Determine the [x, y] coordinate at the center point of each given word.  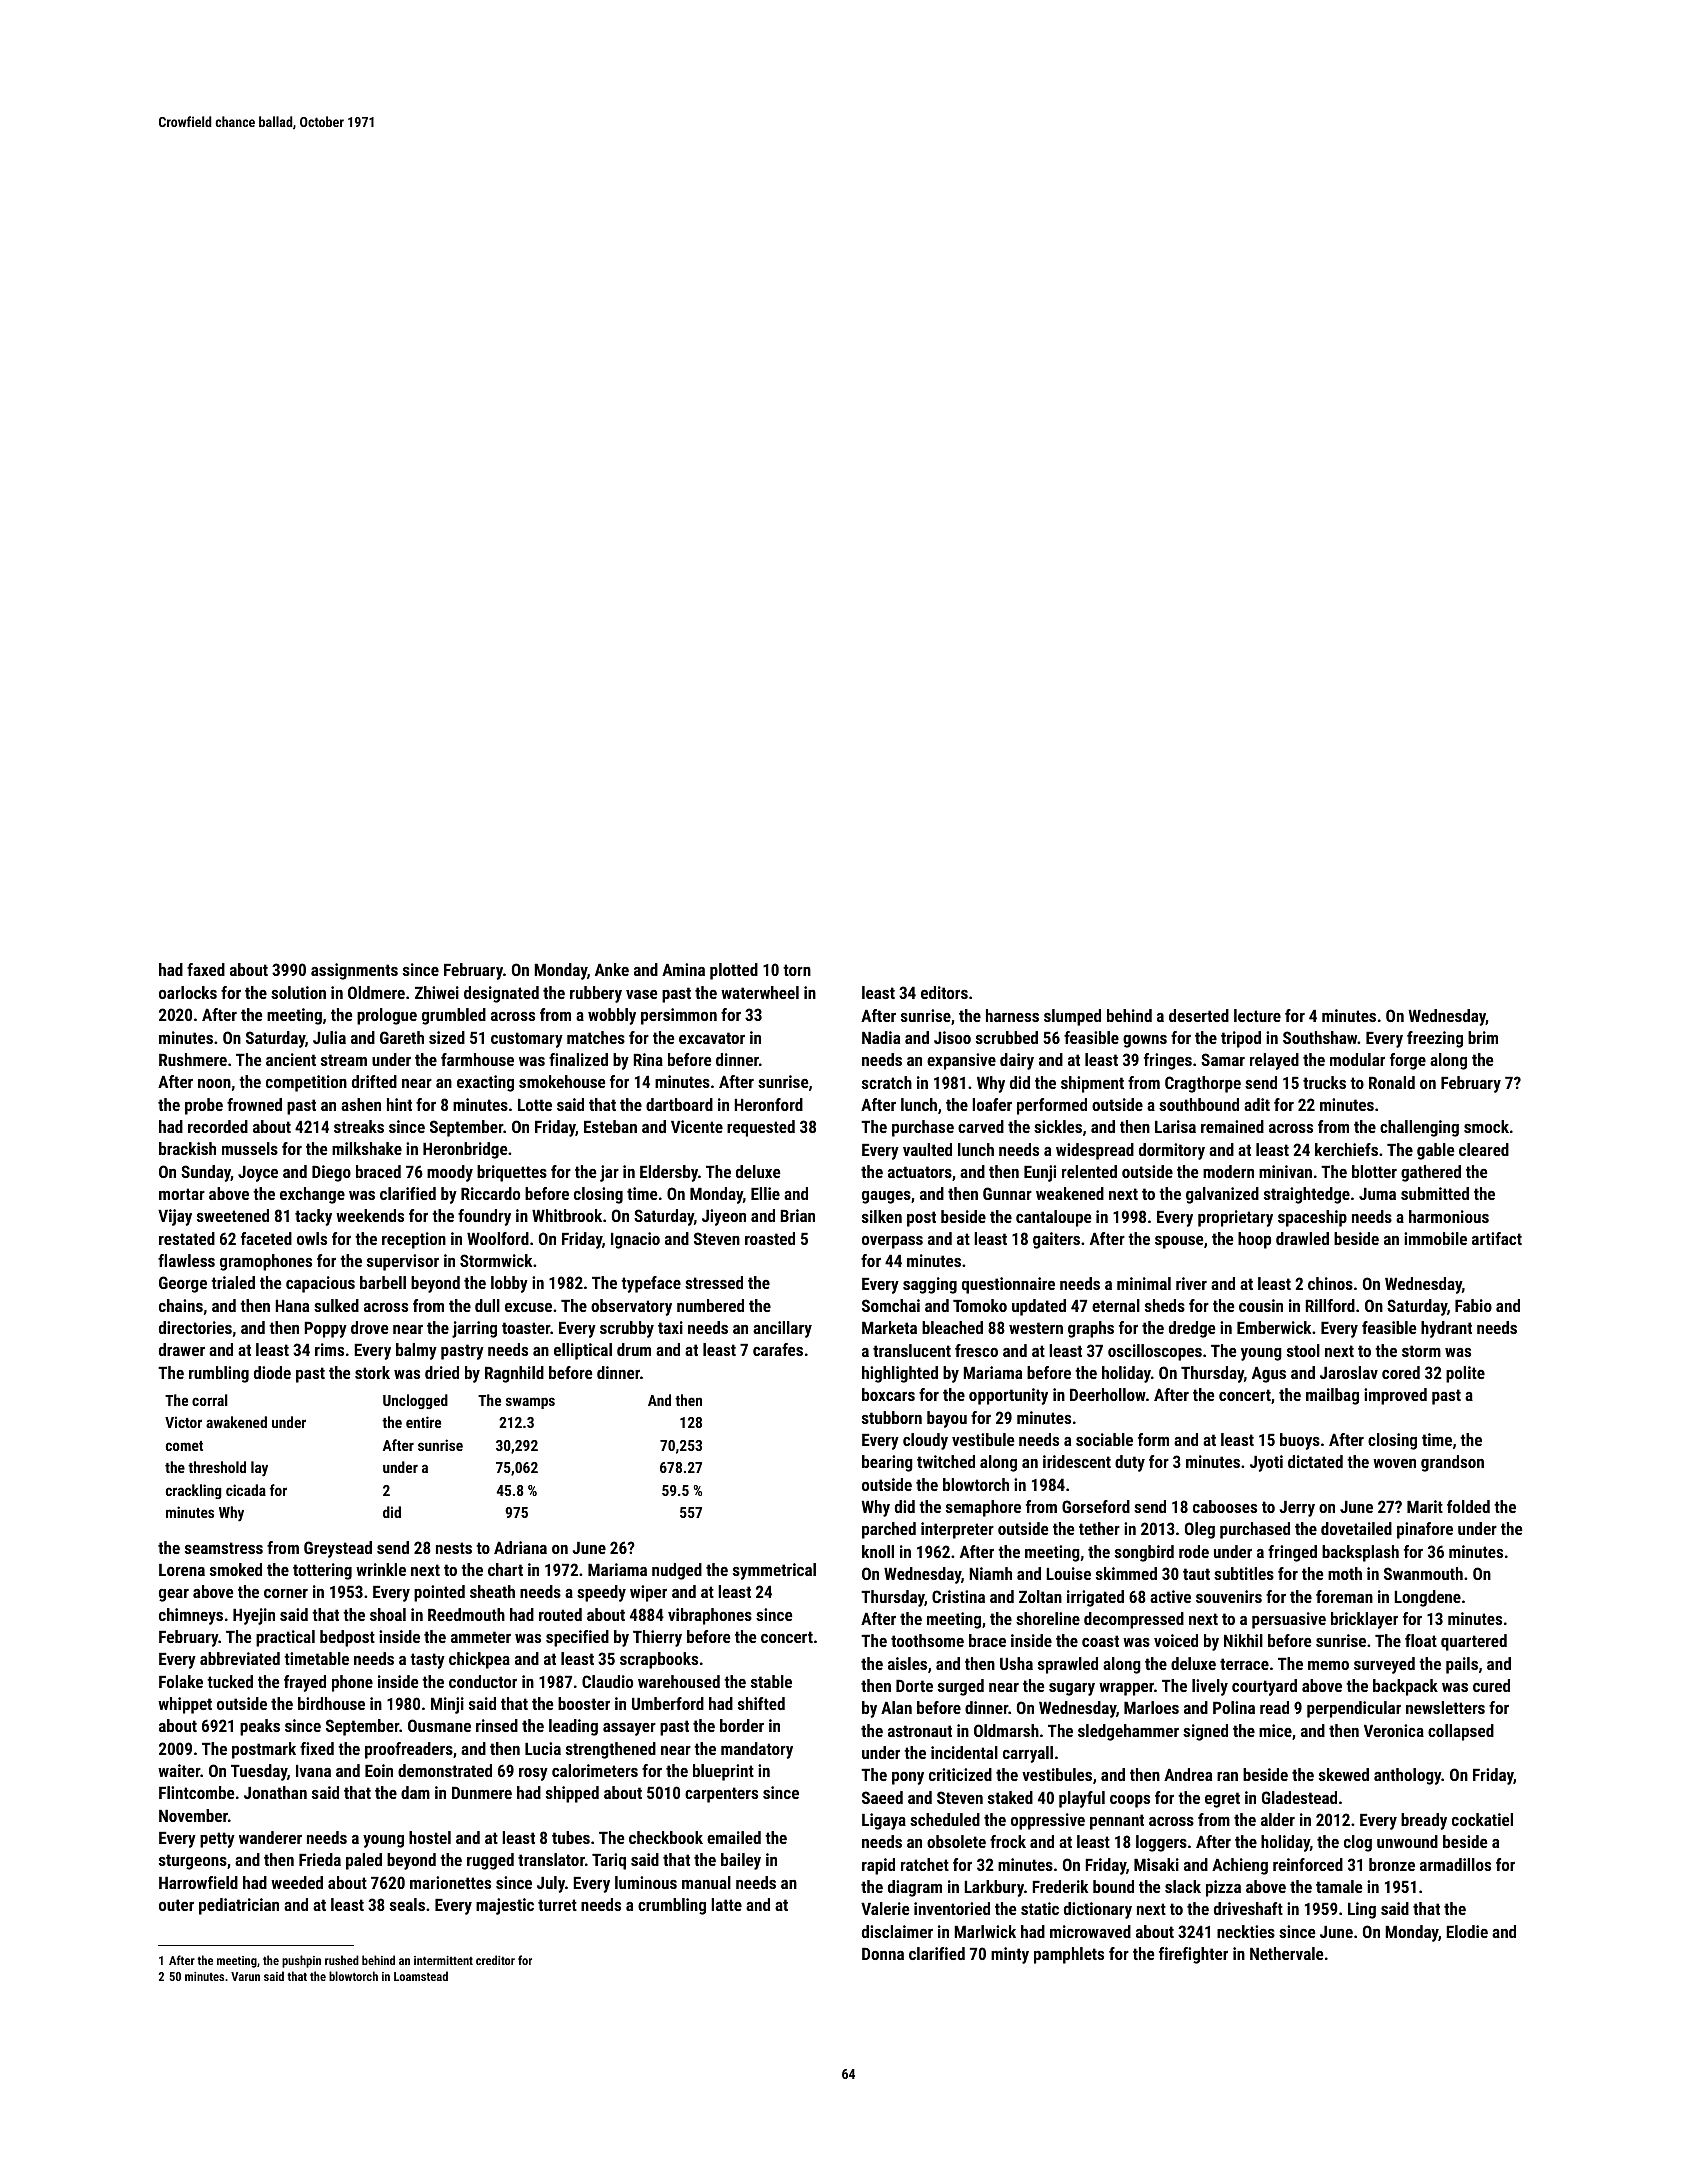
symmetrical [774, 1571]
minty [1010, 1955]
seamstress [224, 1548]
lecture [1257, 1015]
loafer [992, 1104]
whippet [185, 1705]
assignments [354, 971]
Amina [683, 969]
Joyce [258, 1174]
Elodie [1467, 1931]
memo [1328, 1665]
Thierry [657, 1638]
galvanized [1222, 1195]
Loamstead [421, 1976]
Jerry [1297, 1509]
